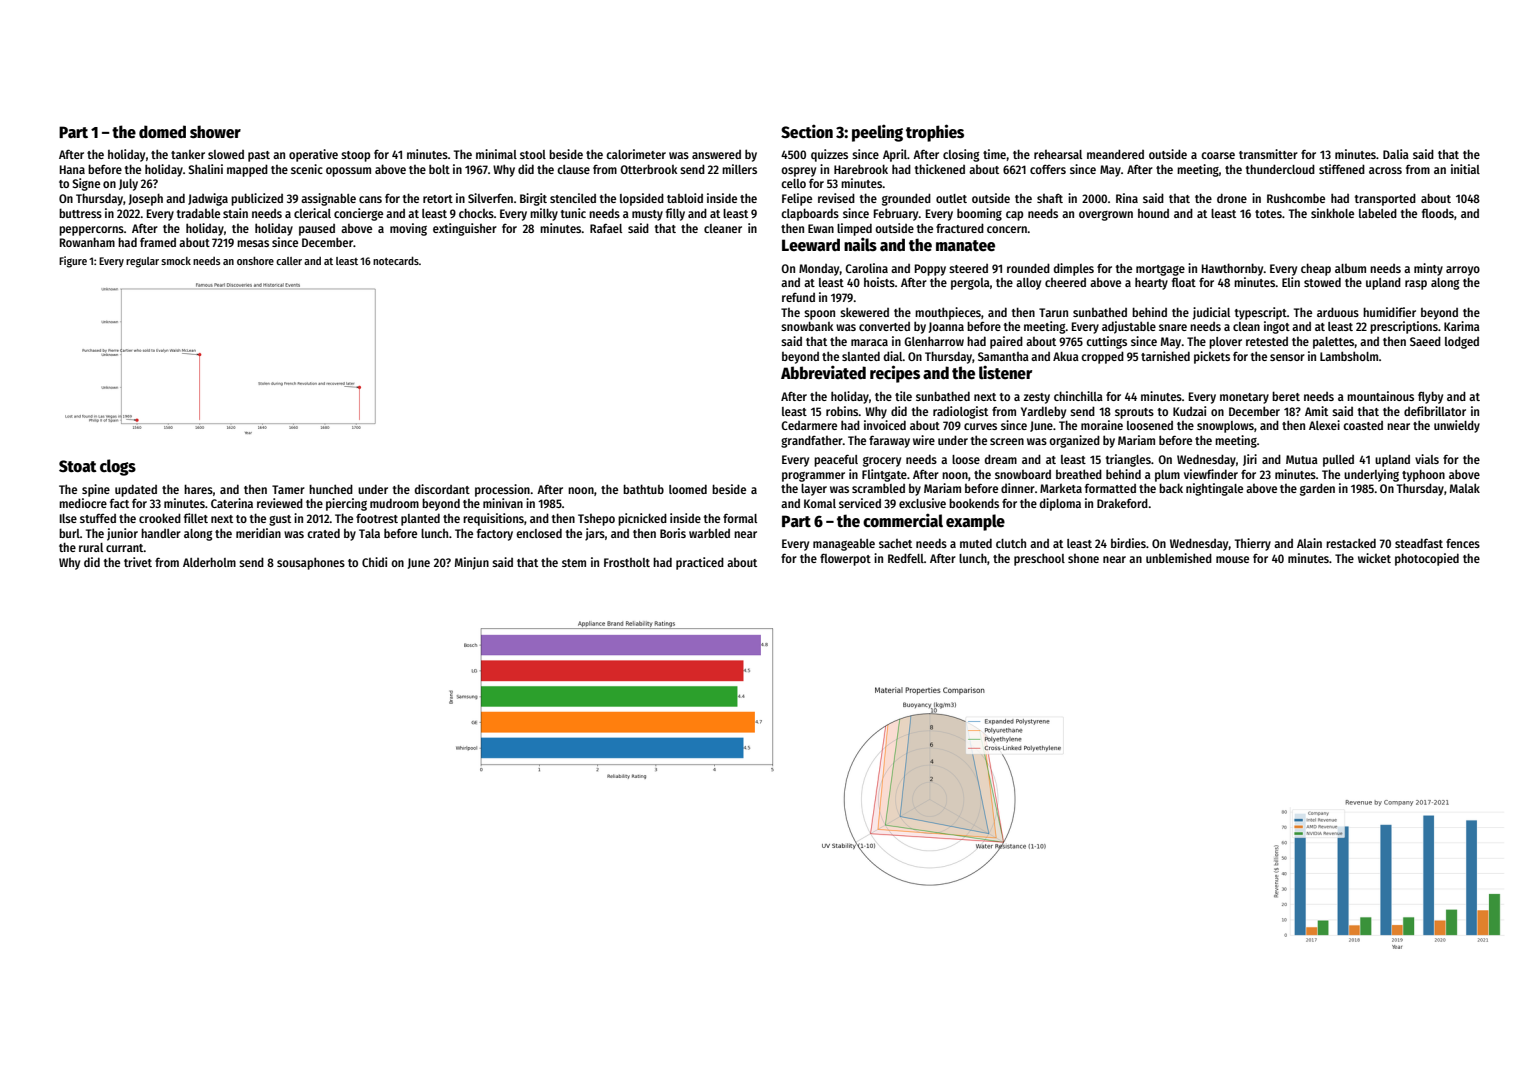  What do you see at coordinates (162, 131) in the screenshot?
I see `domed` at bounding box center [162, 131].
